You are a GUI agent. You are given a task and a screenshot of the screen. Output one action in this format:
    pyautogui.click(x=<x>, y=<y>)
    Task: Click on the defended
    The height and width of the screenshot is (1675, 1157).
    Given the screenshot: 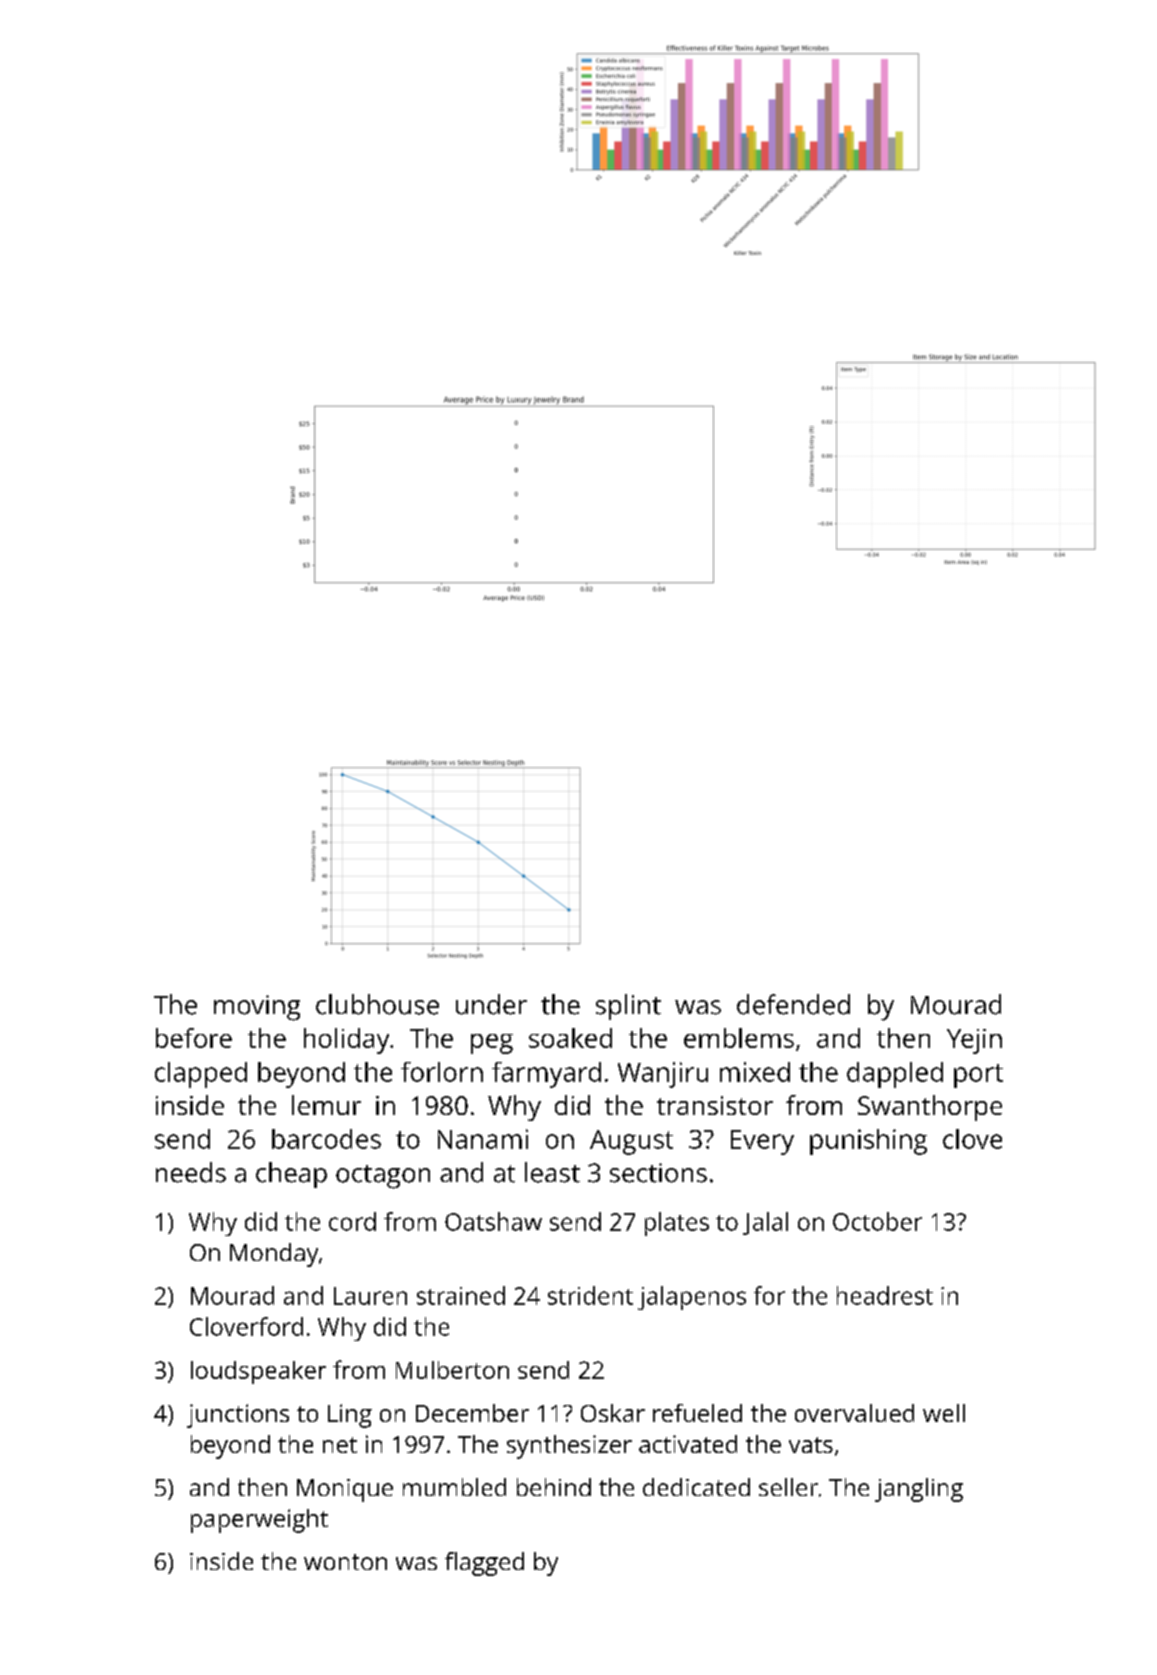 What is the action you would take?
    pyautogui.click(x=793, y=1004)
